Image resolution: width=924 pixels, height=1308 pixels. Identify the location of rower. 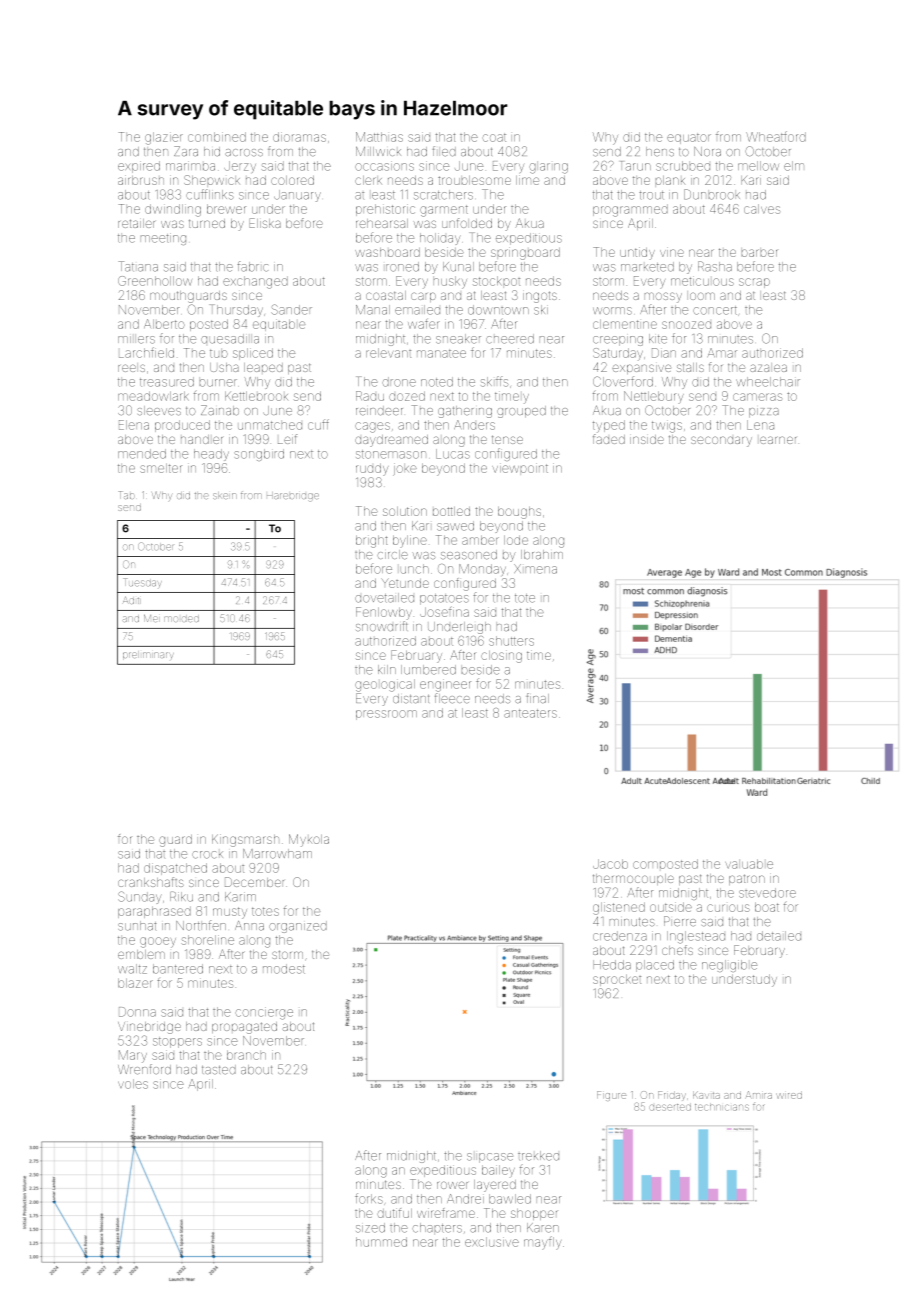
(452, 1185).
